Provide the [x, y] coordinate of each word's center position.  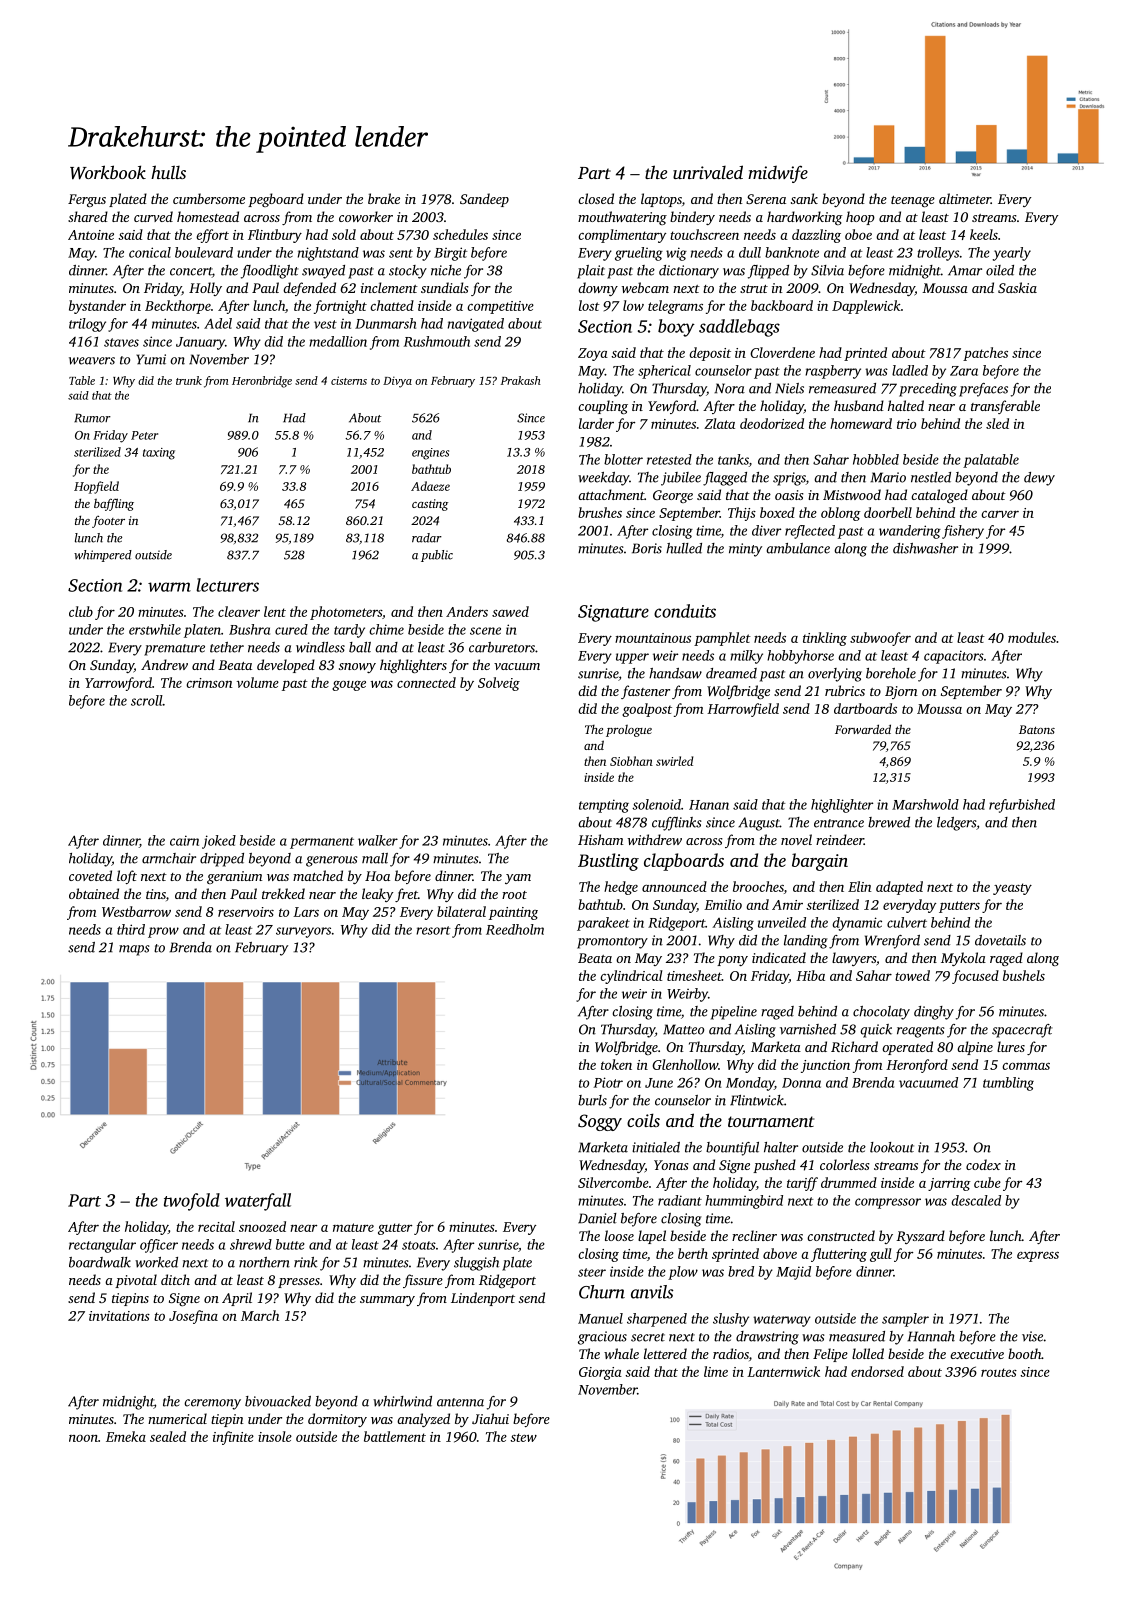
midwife [778, 174]
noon [83, 1438]
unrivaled [708, 172]
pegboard [276, 200]
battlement [395, 1436]
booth [1024, 1353]
